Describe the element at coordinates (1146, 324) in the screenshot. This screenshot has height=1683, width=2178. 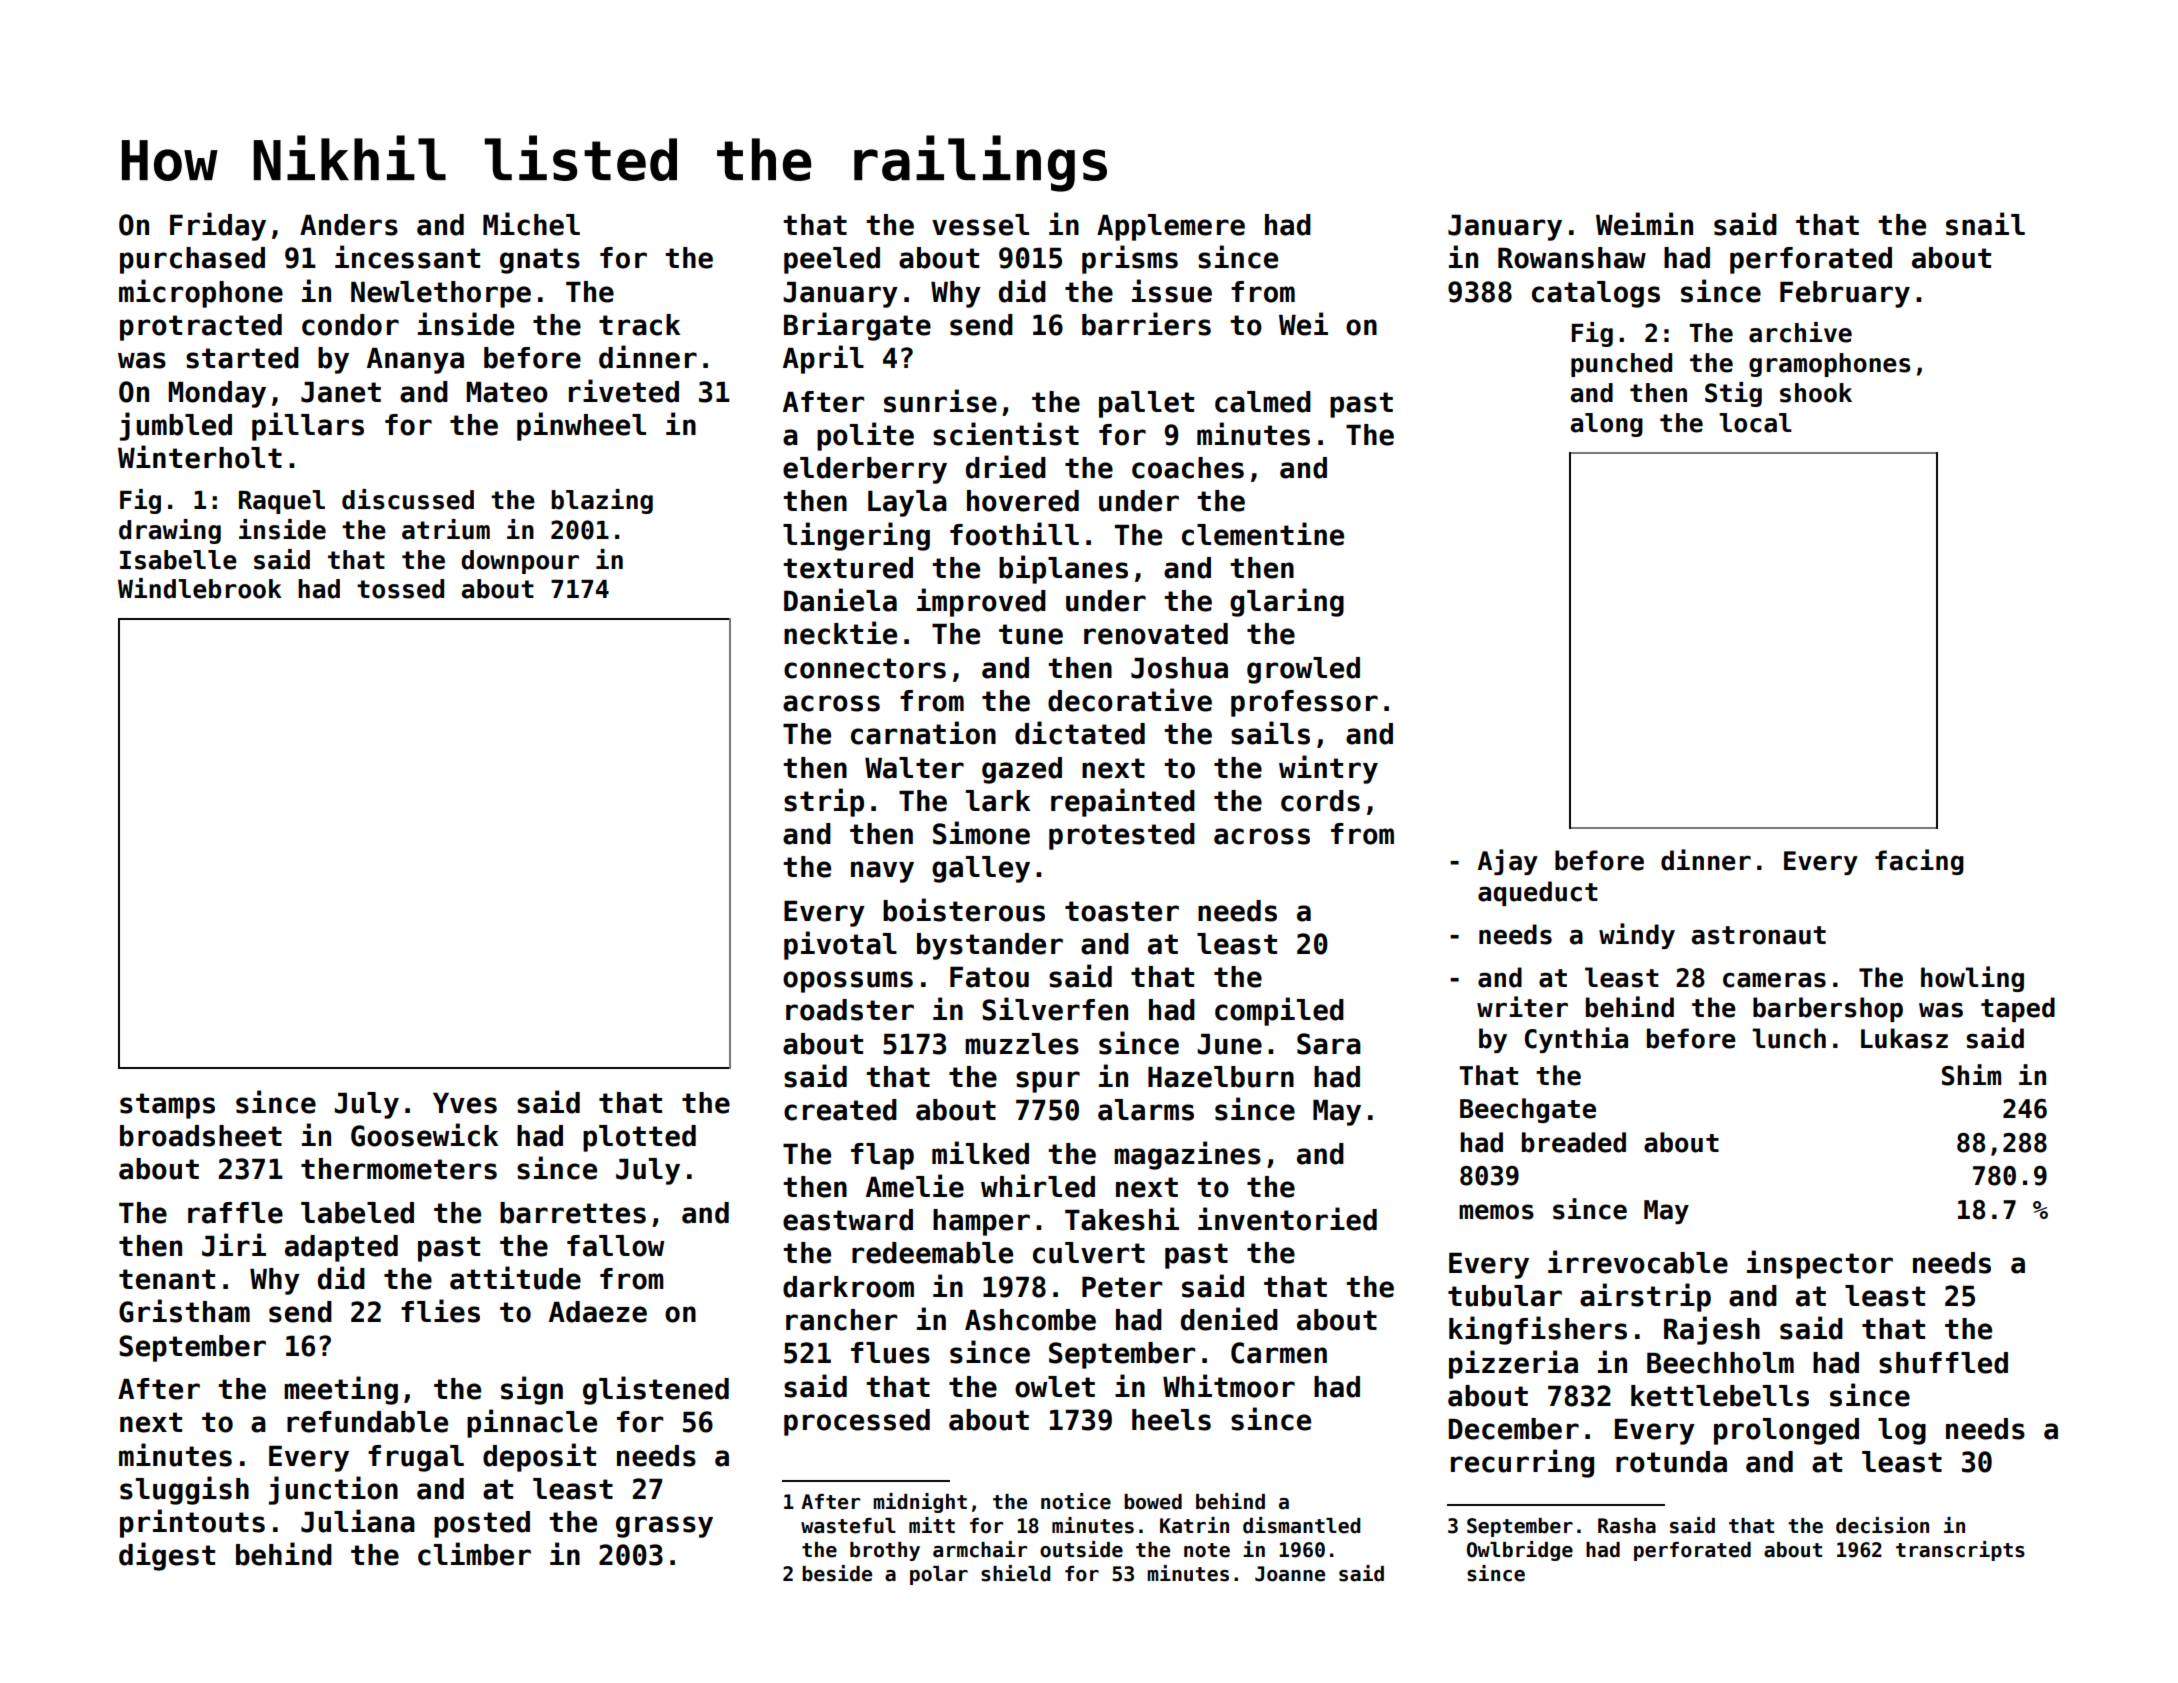
I see `barriers` at that location.
